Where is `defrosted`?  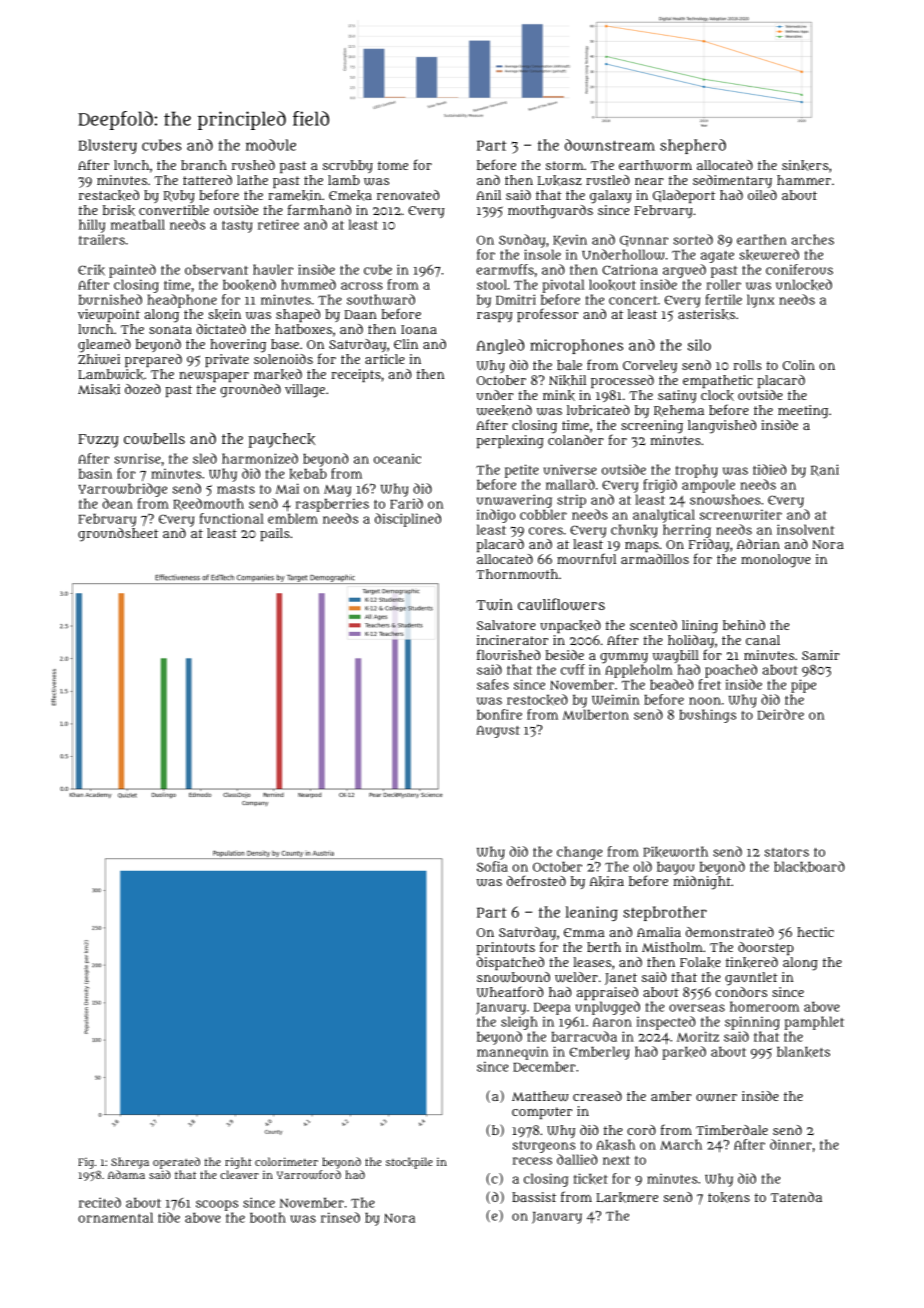 defrosted is located at coordinates (536, 880).
